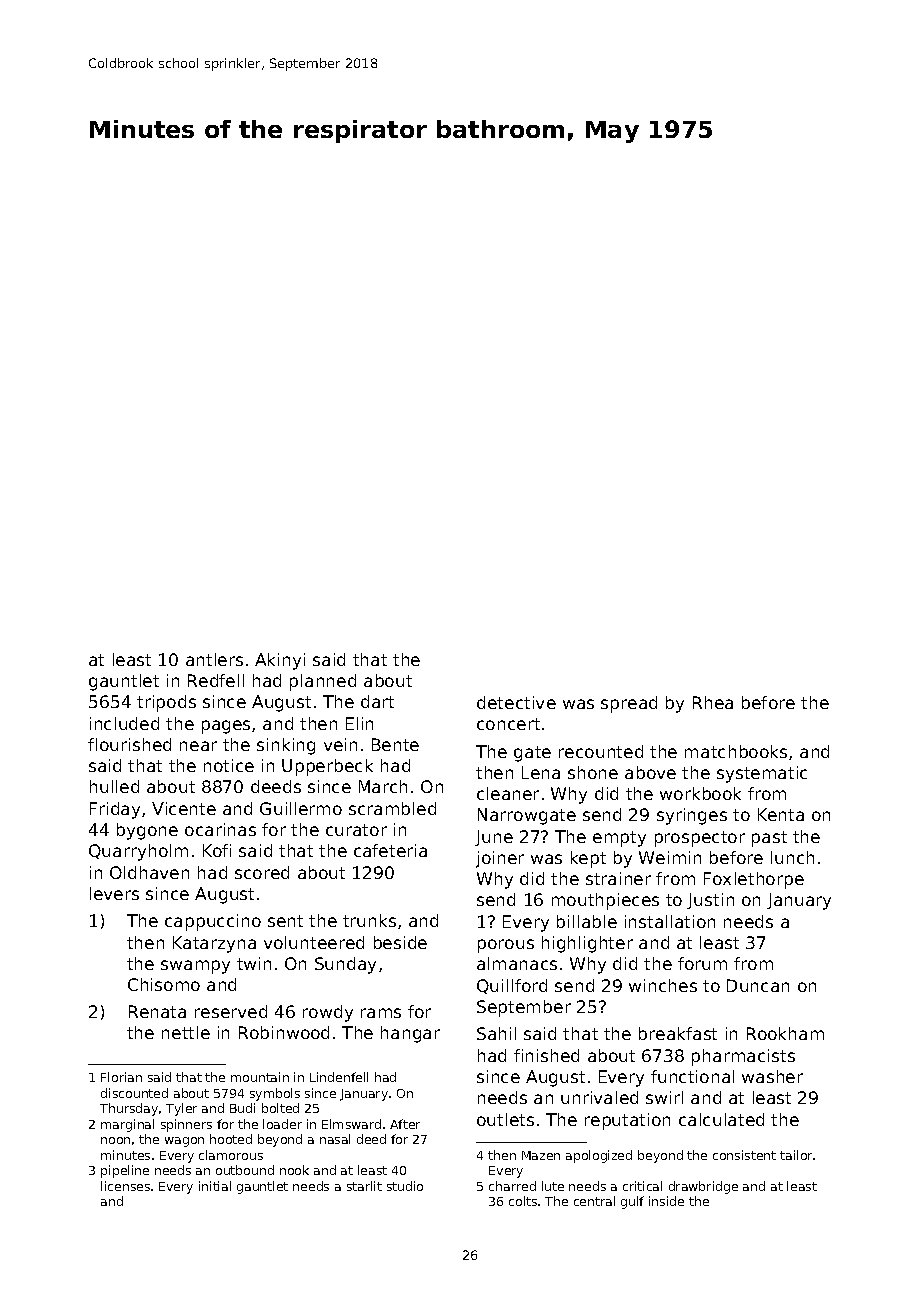 This screenshot has height=1314, width=924. Describe the element at coordinates (762, 774) in the screenshot. I see `systematic` at that location.
